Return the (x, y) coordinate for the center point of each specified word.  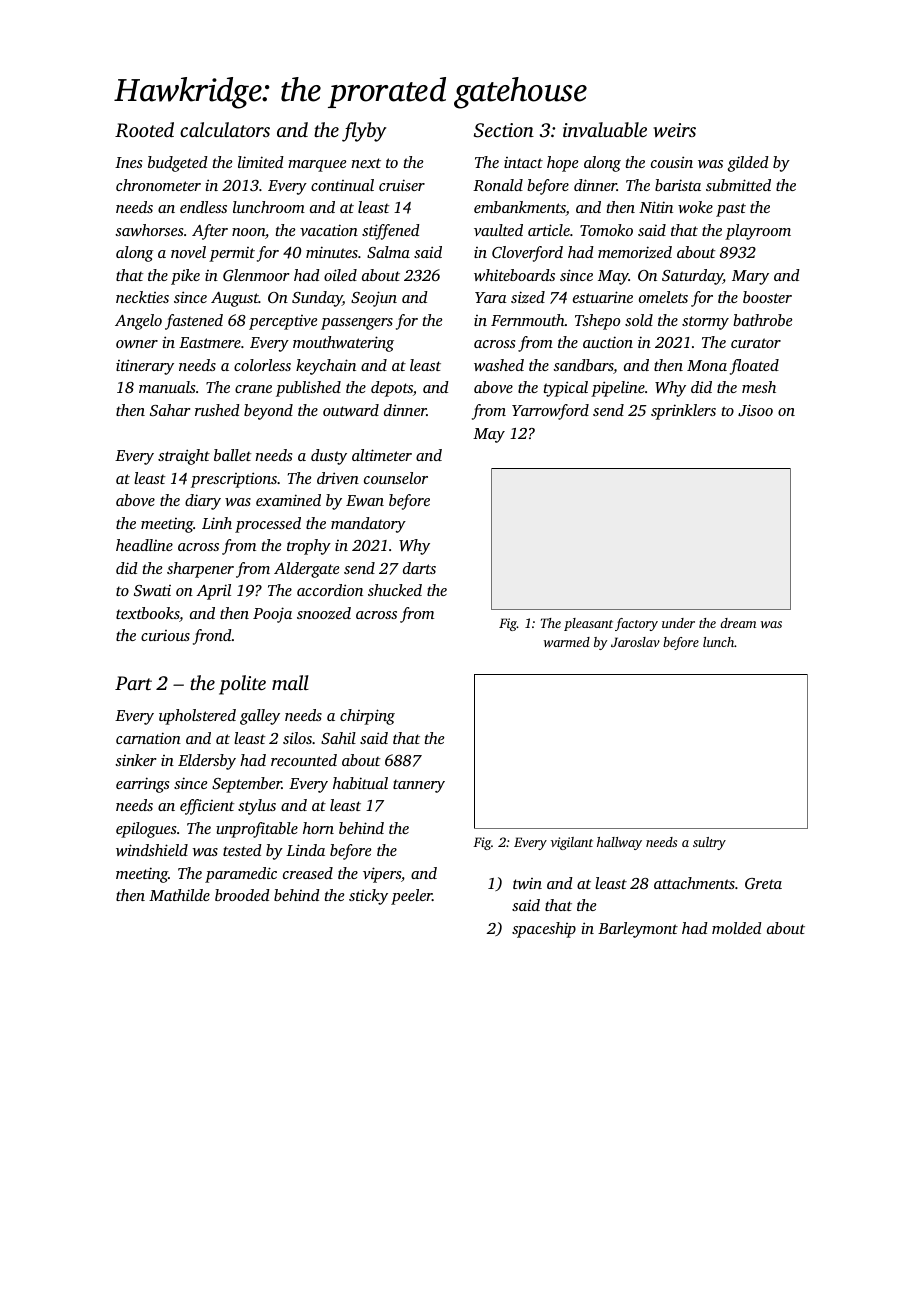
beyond (268, 412)
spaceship (544, 930)
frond (212, 637)
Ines (128, 162)
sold (639, 320)
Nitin (656, 207)
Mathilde (179, 895)
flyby (364, 132)
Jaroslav (635, 642)
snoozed (324, 613)
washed (499, 365)
